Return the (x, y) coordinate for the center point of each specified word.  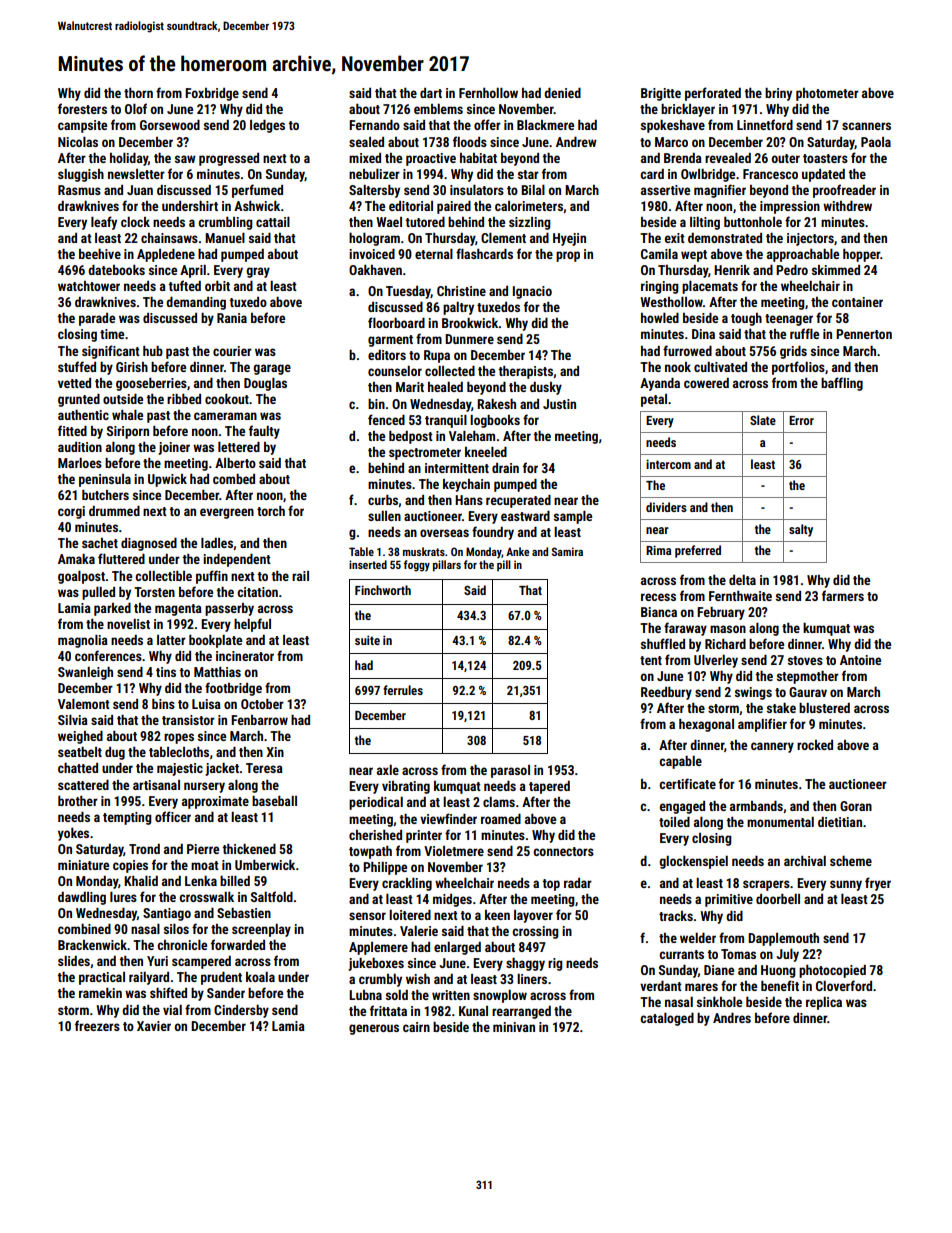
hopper (862, 255)
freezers (97, 1025)
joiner (174, 448)
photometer (827, 94)
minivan (514, 1027)
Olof (136, 108)
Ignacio (532, 292)
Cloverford (844, 985)
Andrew (576, 142)
